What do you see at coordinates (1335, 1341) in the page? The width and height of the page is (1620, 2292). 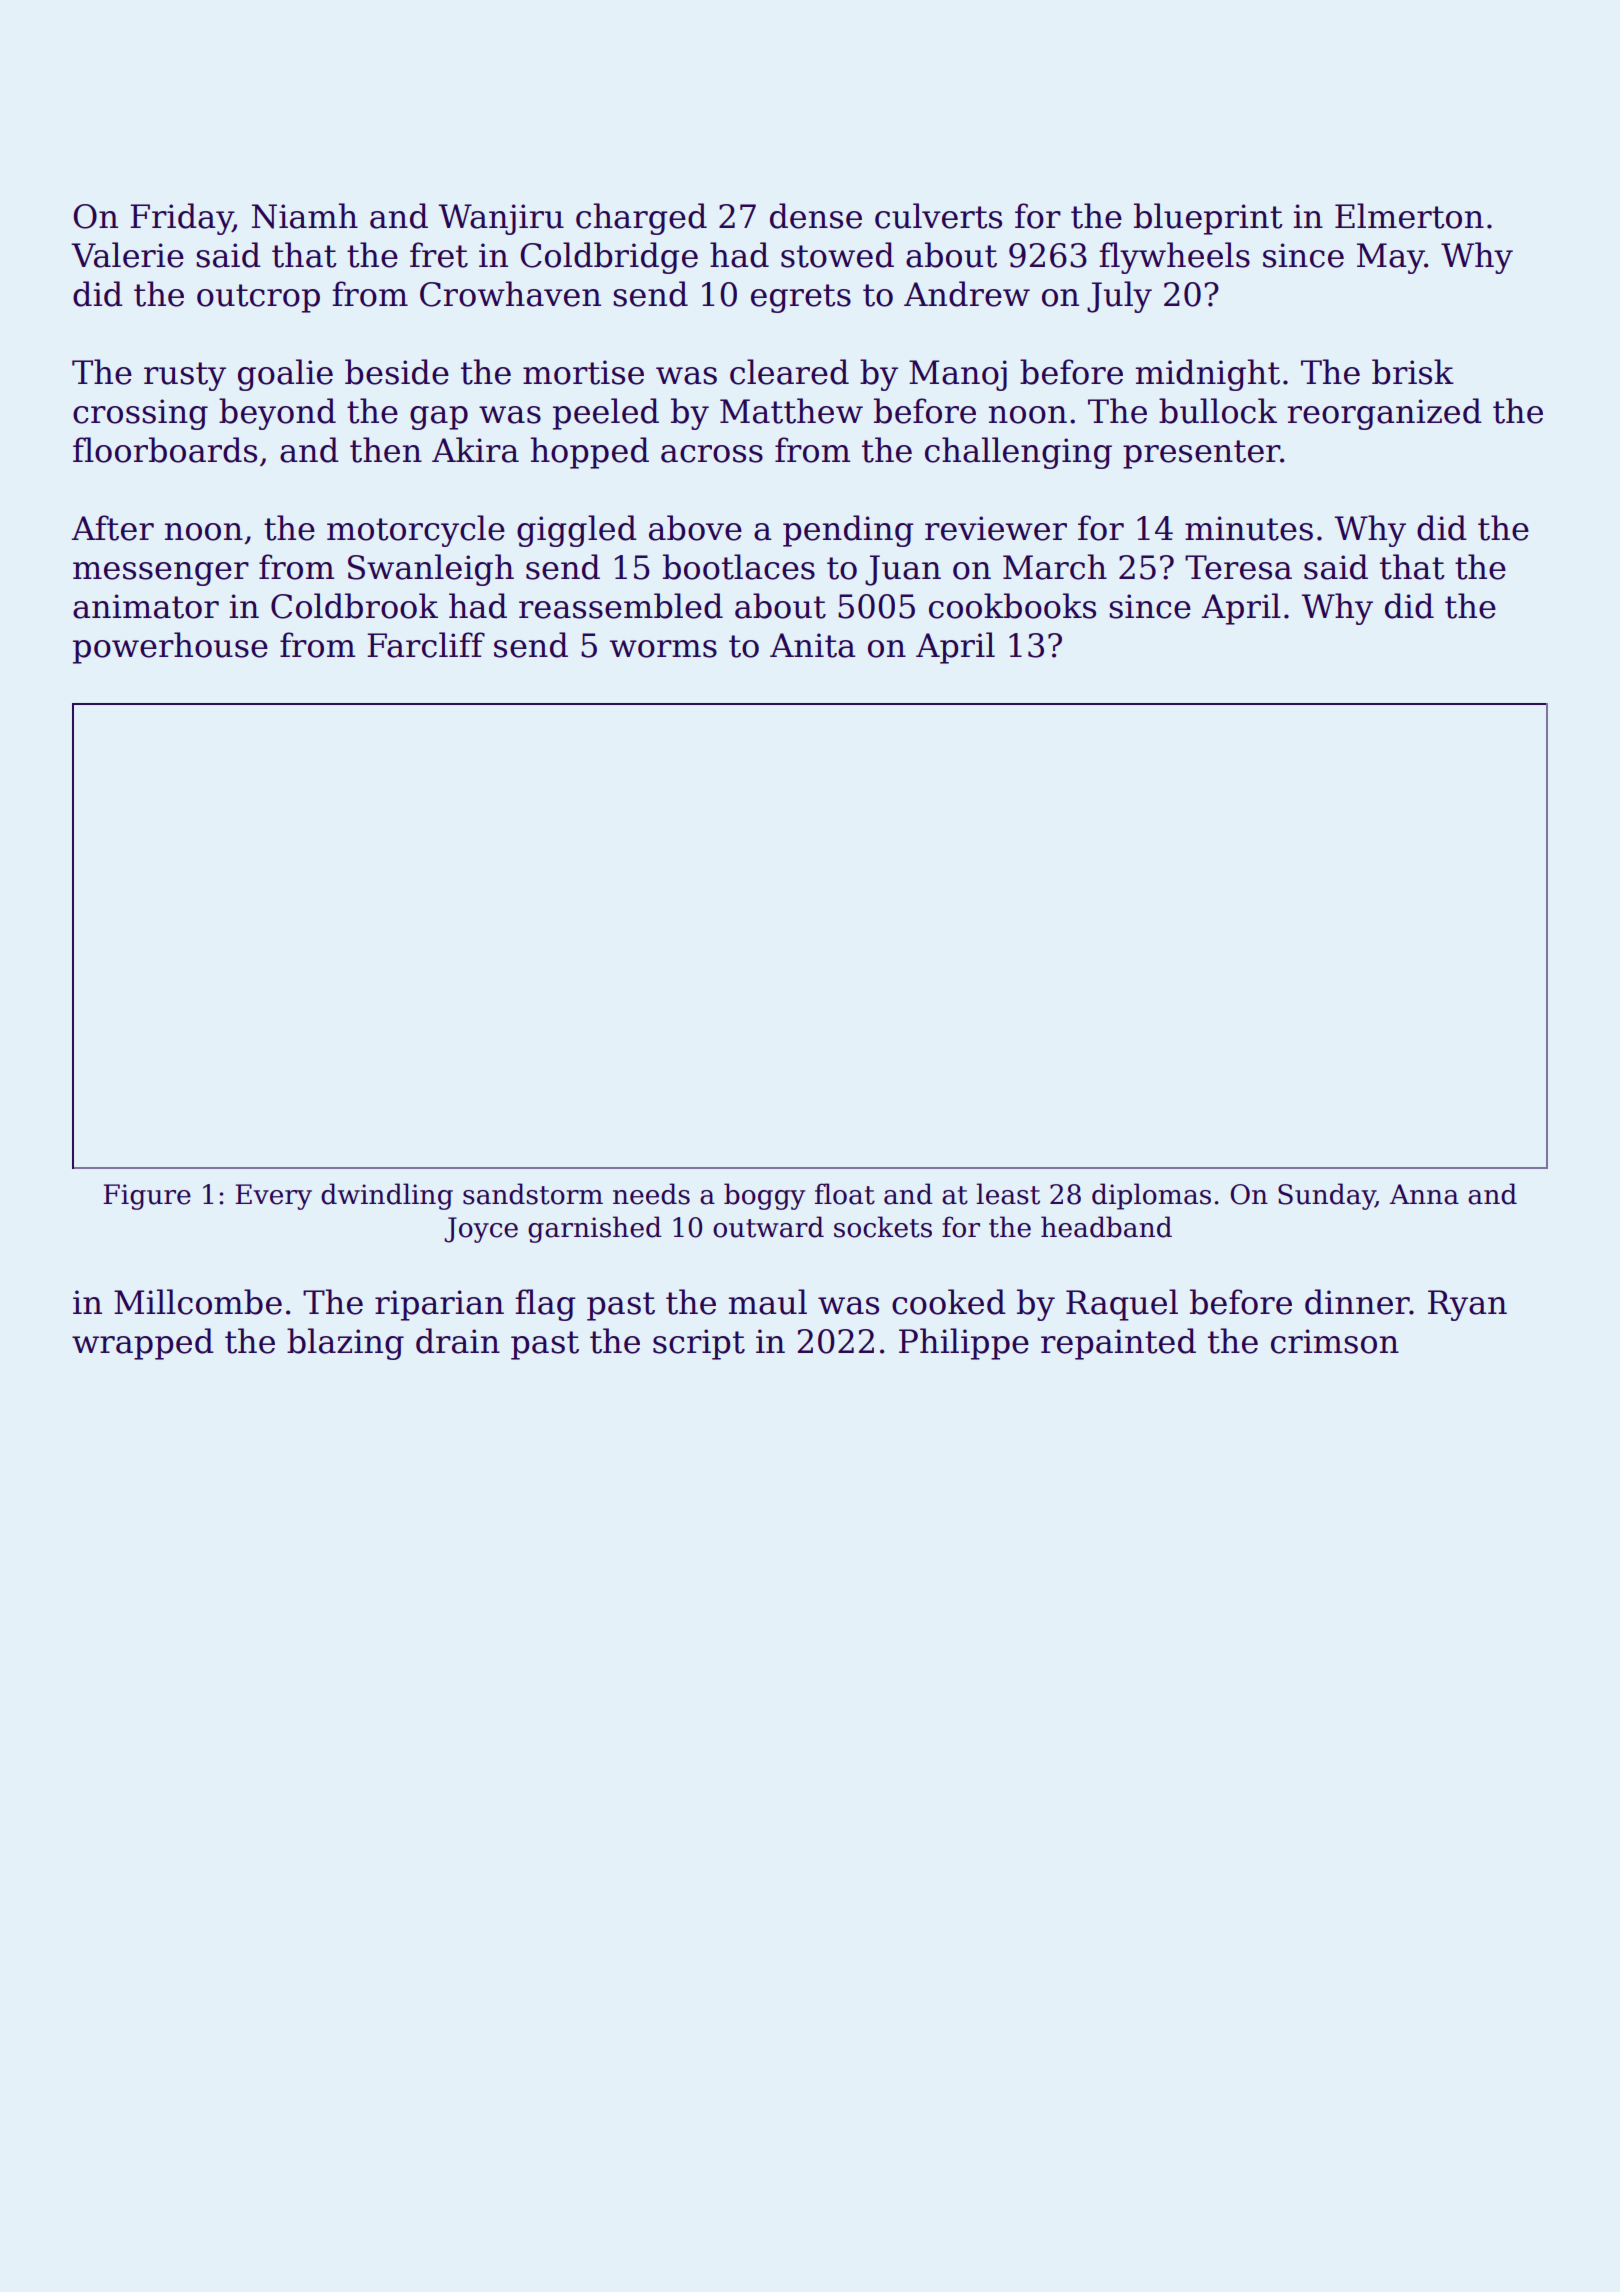 I see `crimson` at bounding box center [1335, 1341].
